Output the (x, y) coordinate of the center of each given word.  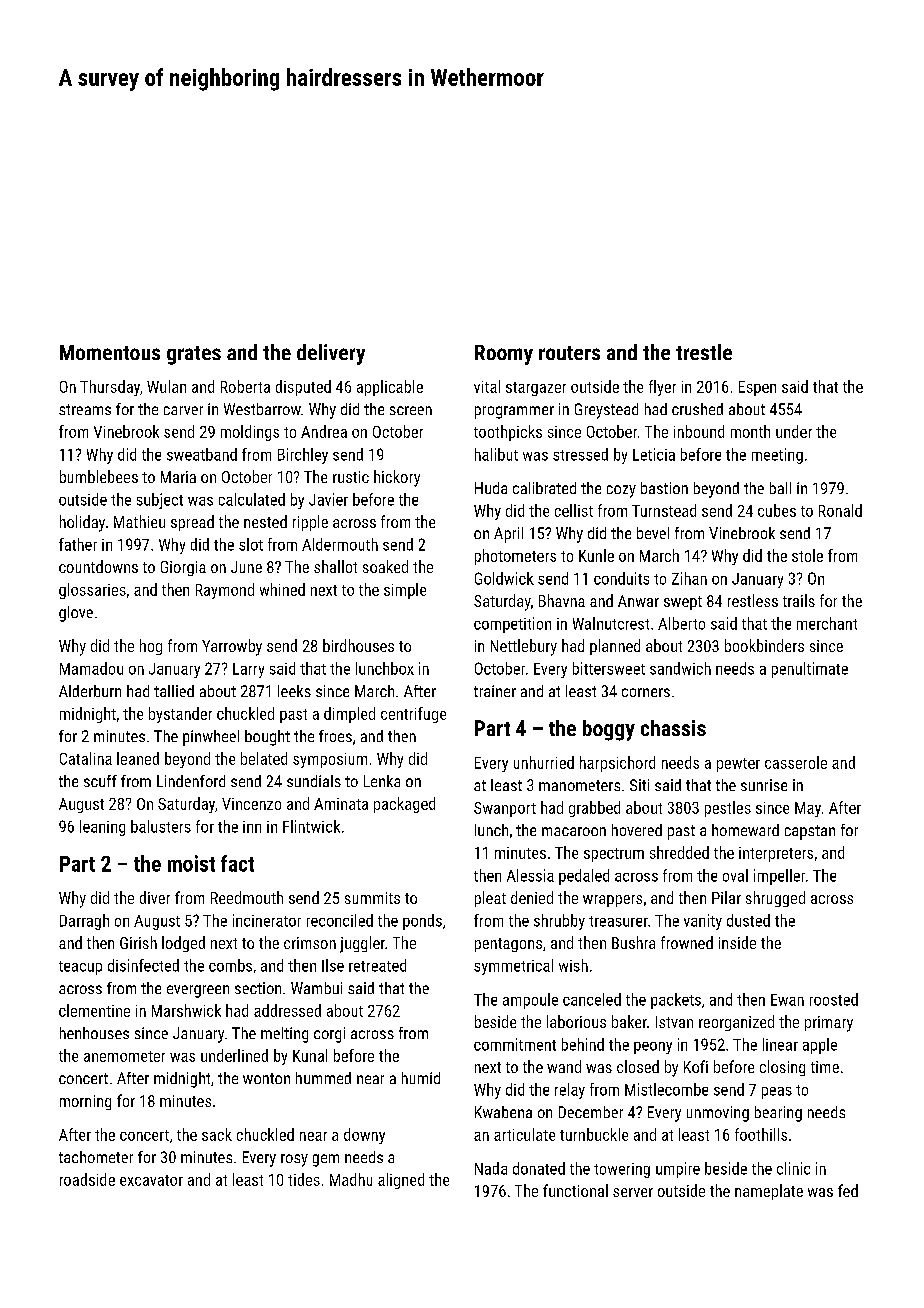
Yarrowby (232, 647)
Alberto (681, 623)
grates (194, 355)
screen (411, 410)
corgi (329, 1035)
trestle (704, 352)
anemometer (124, 1056)
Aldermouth (340, 544)
